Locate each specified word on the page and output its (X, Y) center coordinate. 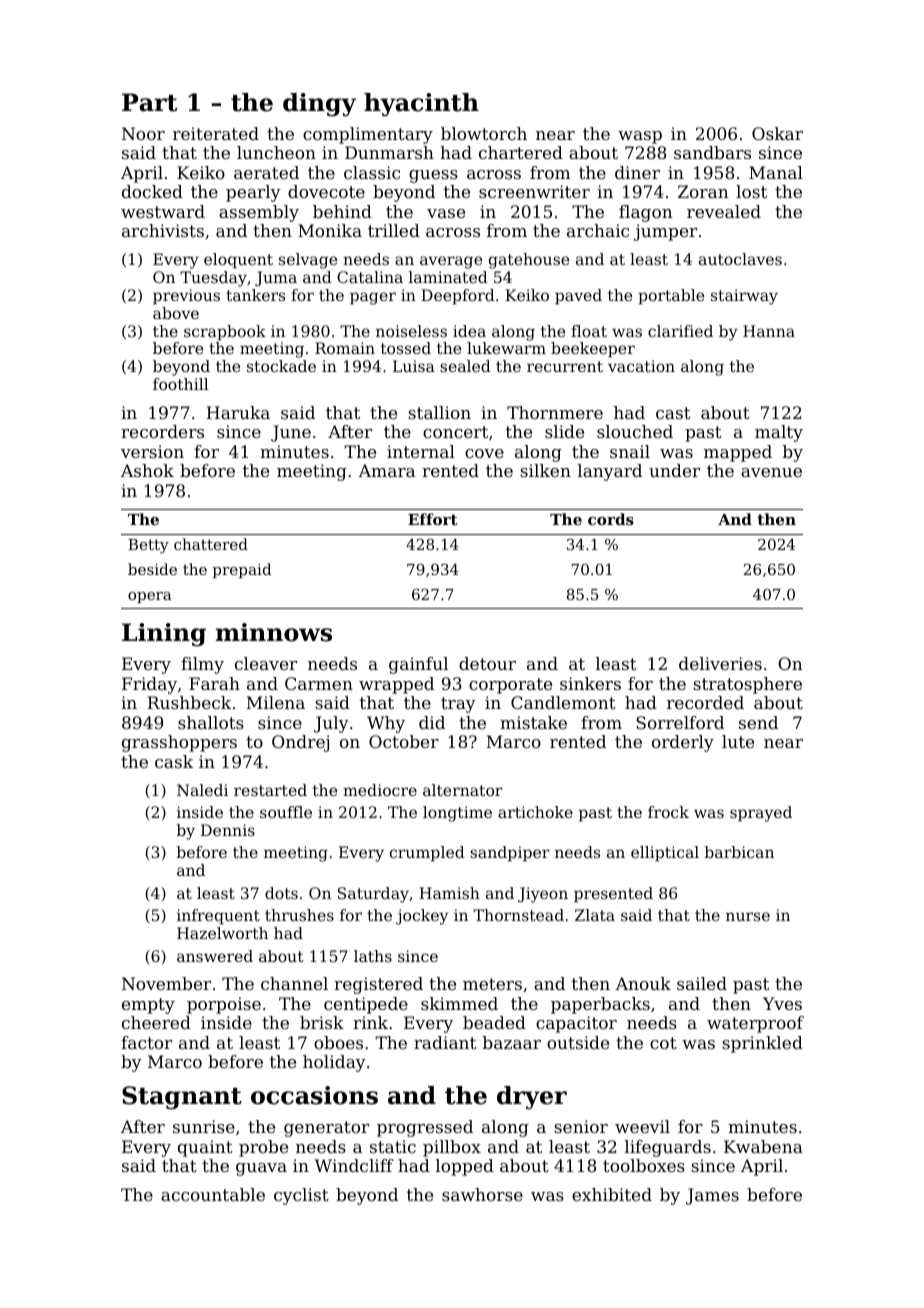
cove (484, 453)
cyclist (301, 1196)
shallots (211, 722)
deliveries (720, 663)
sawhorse (482, 1194)
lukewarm (506, 348)
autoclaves (740, 259)
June (291, 433)
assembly (259, 213)
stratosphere (747, 685)
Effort (433, 519)
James (712, 1196)
